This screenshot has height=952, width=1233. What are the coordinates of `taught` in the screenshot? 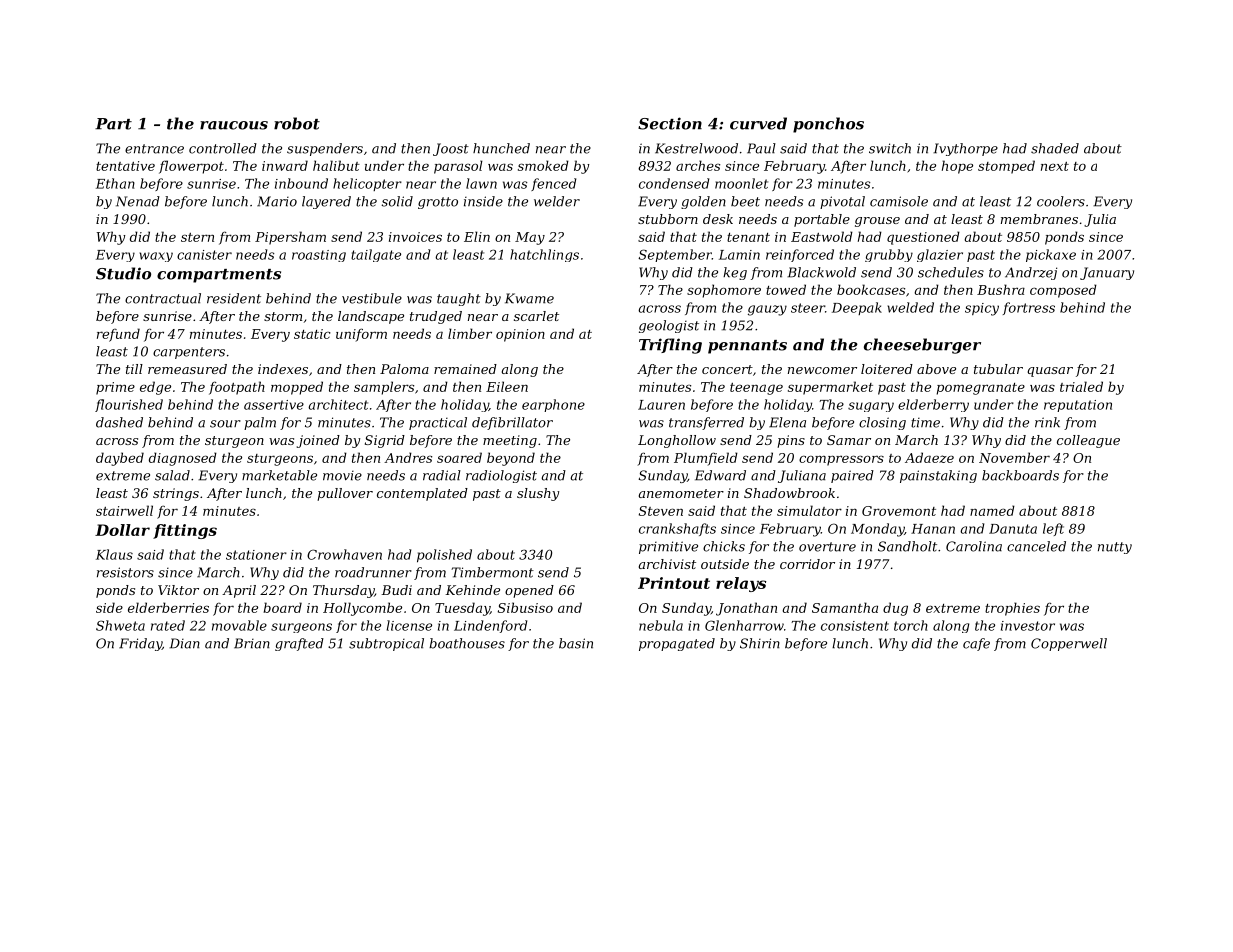 It's located at (459, 299).
